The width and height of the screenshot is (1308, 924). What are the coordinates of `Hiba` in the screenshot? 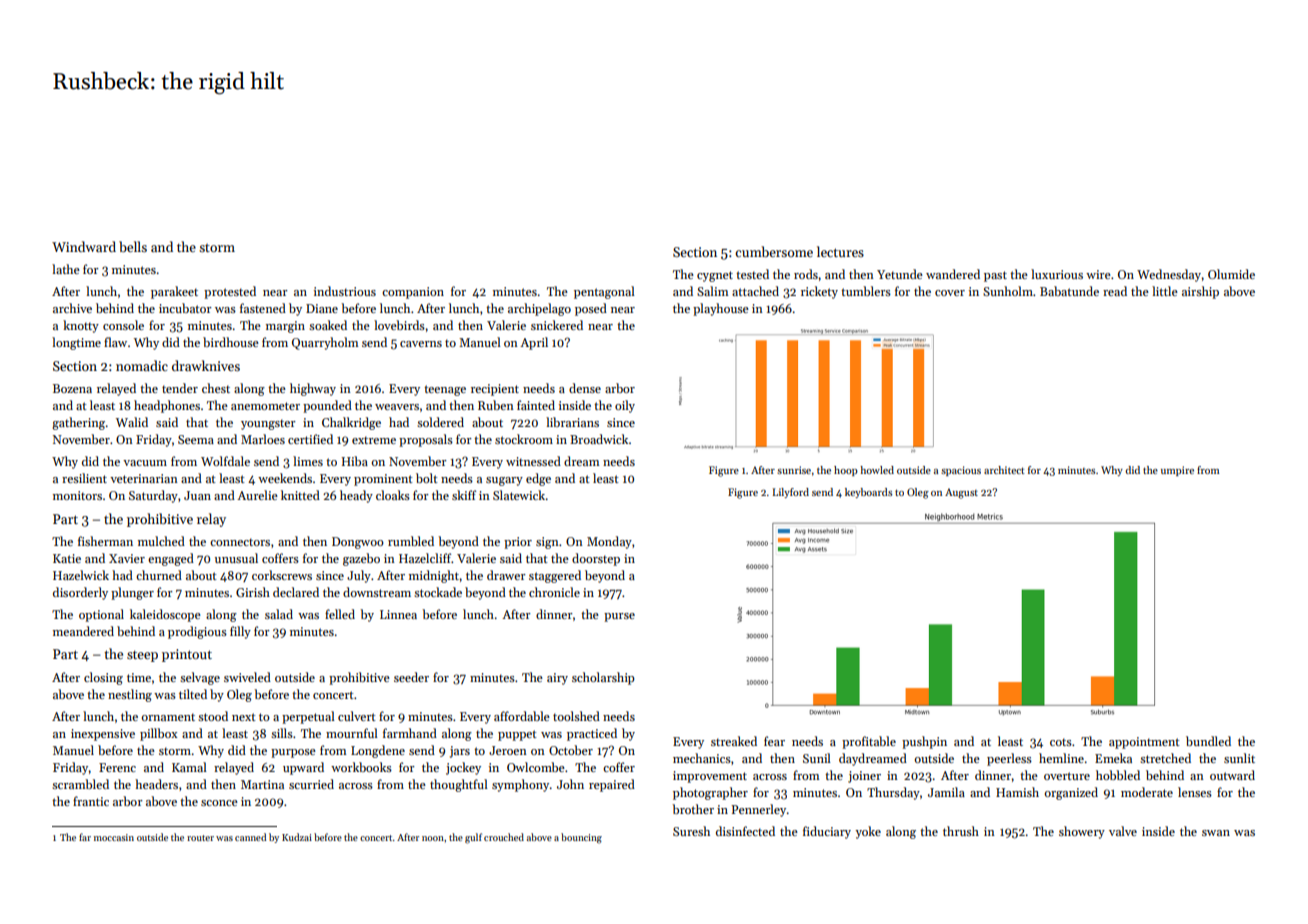 It's located at (355, 461).
